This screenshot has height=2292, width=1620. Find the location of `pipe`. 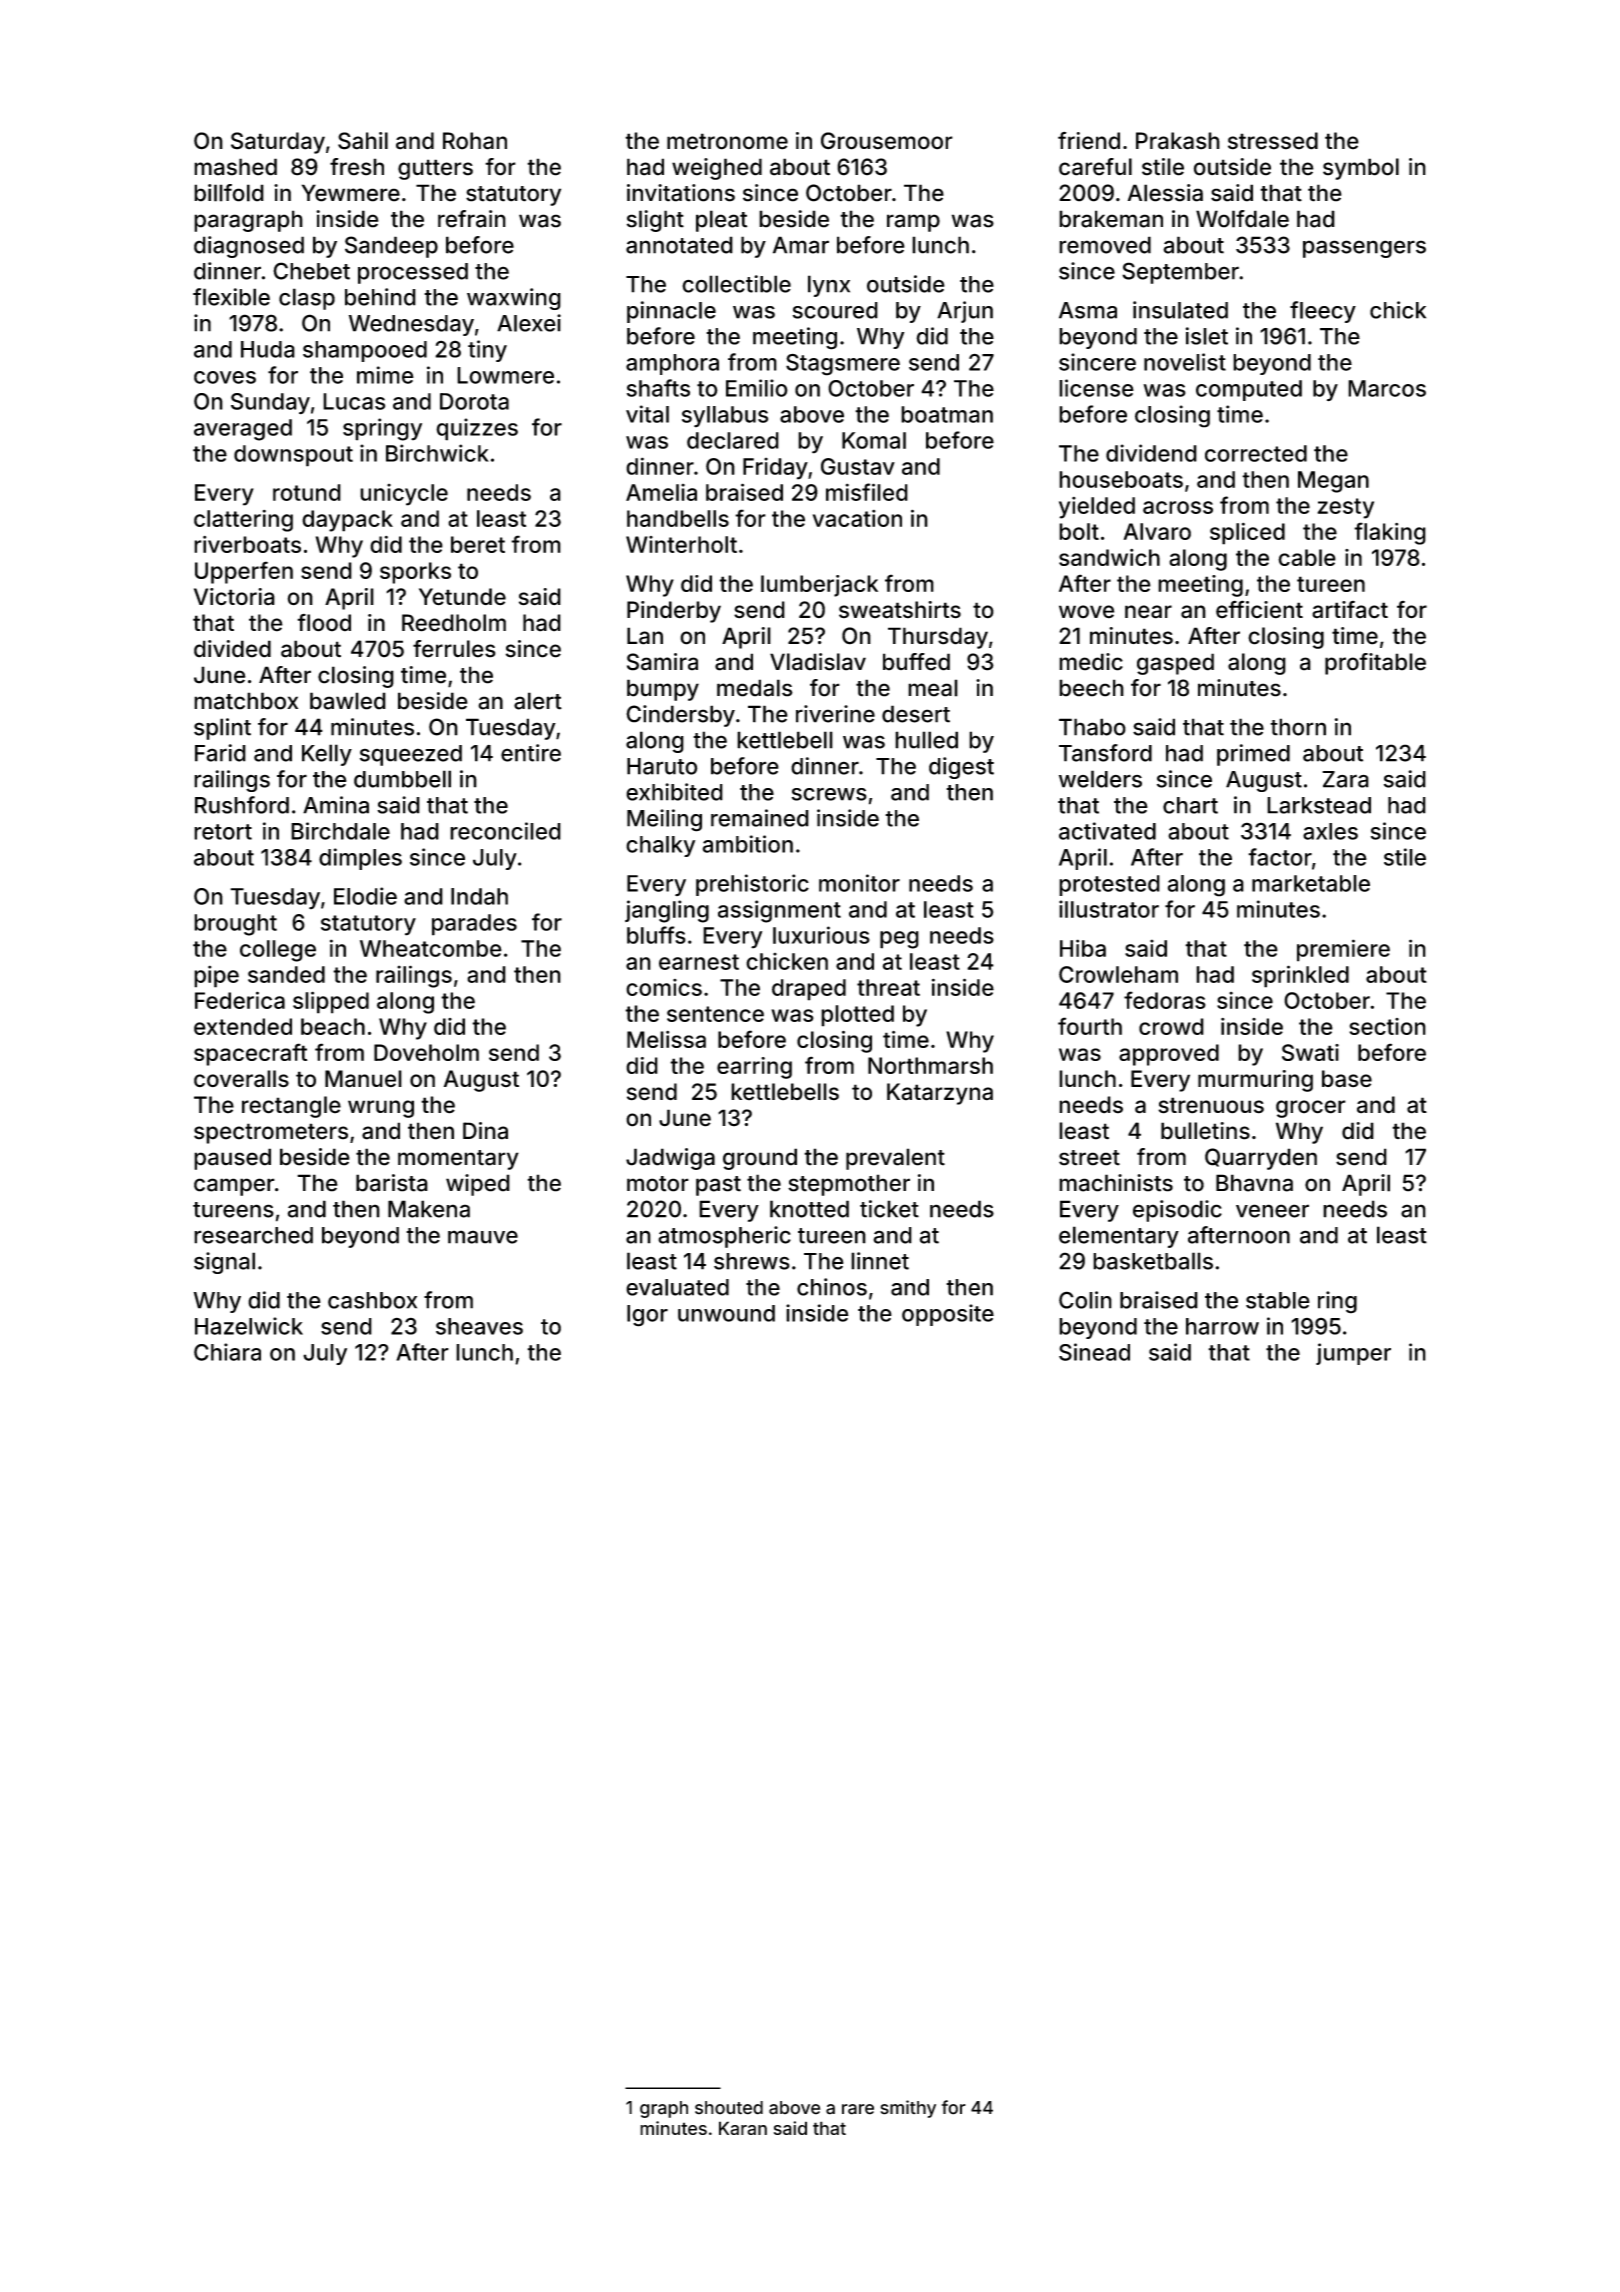

pipe is located at coordinates (216, 976).
